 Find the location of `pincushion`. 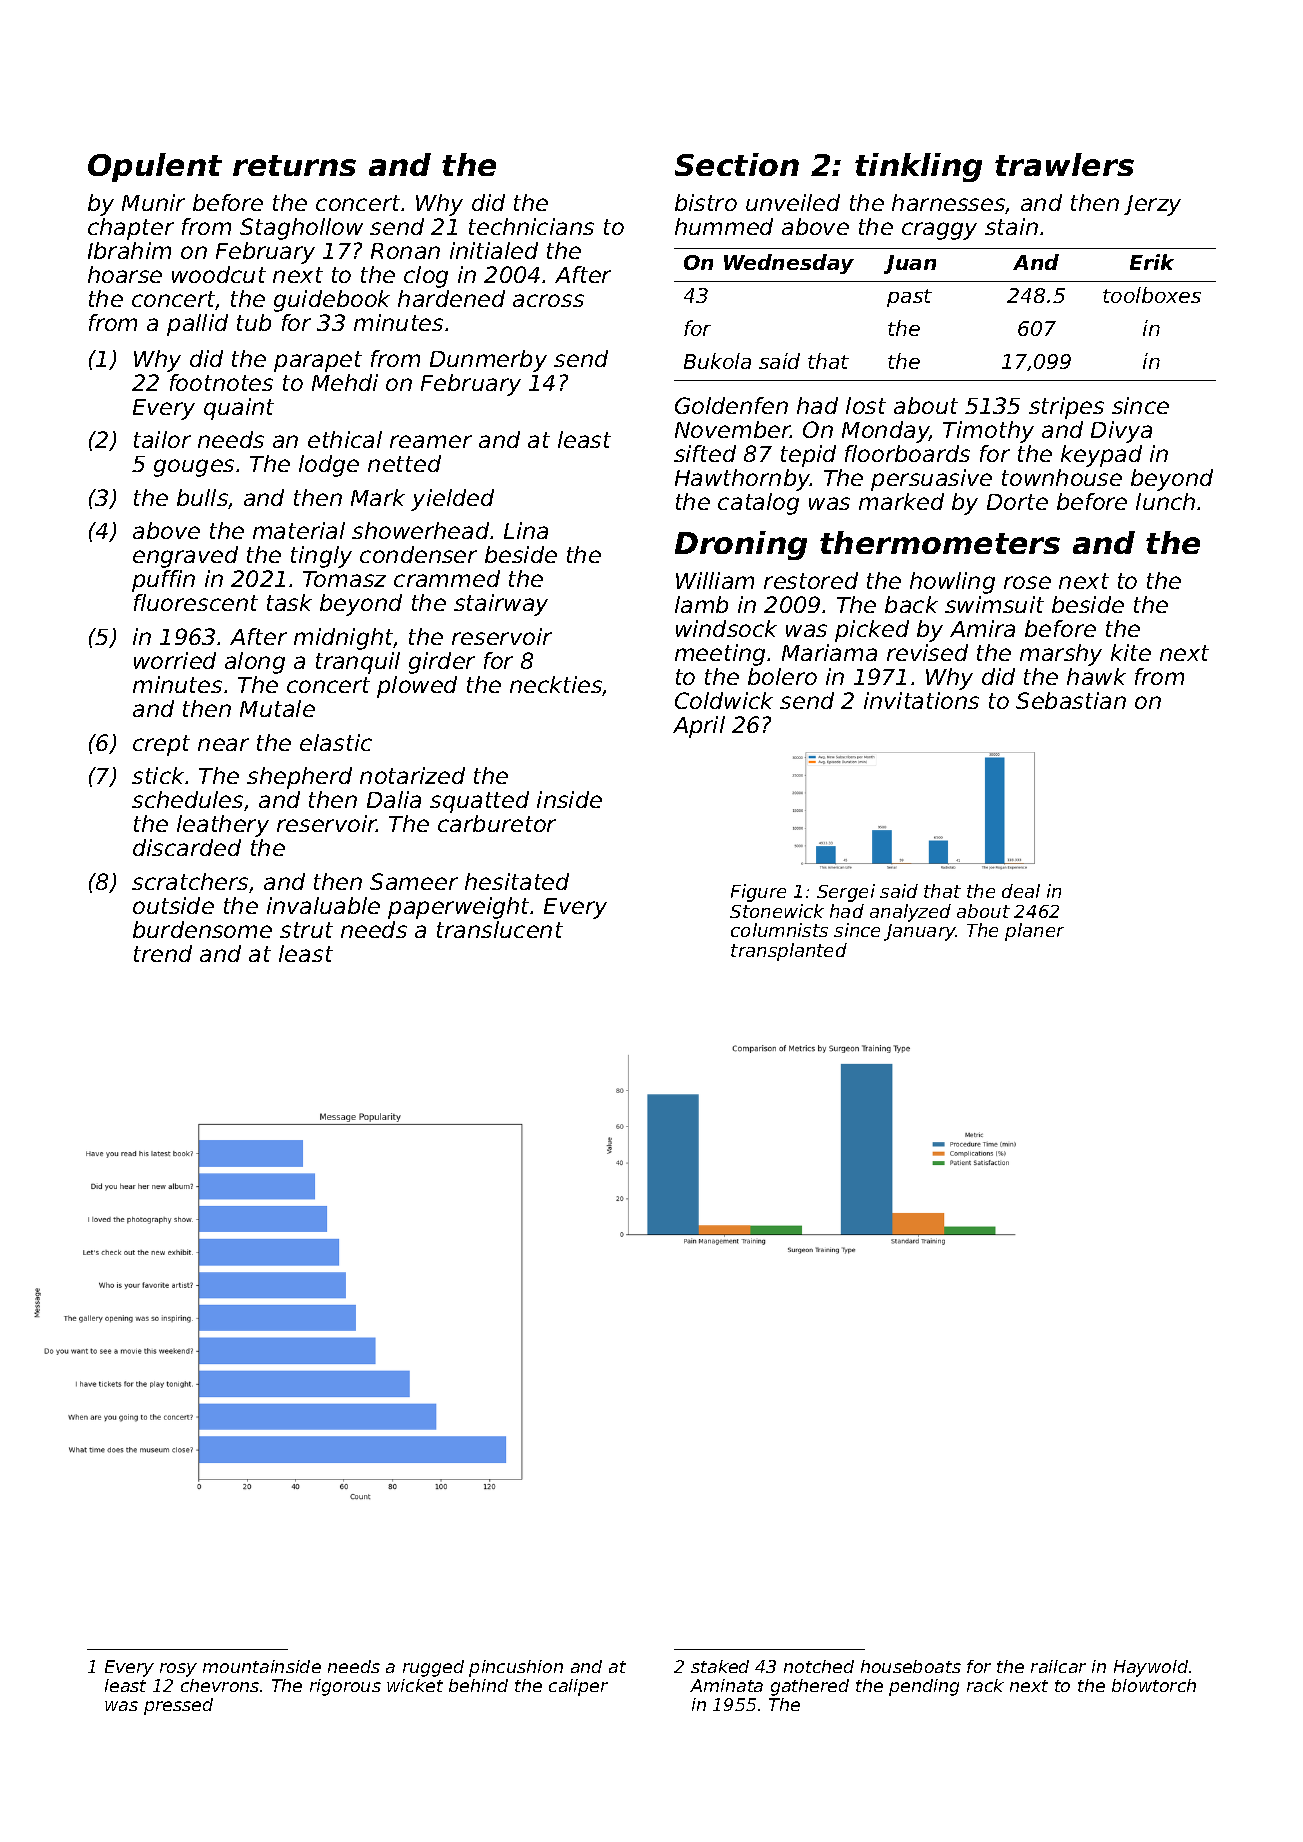

pincushion is located at coordinates (516, 1668).
